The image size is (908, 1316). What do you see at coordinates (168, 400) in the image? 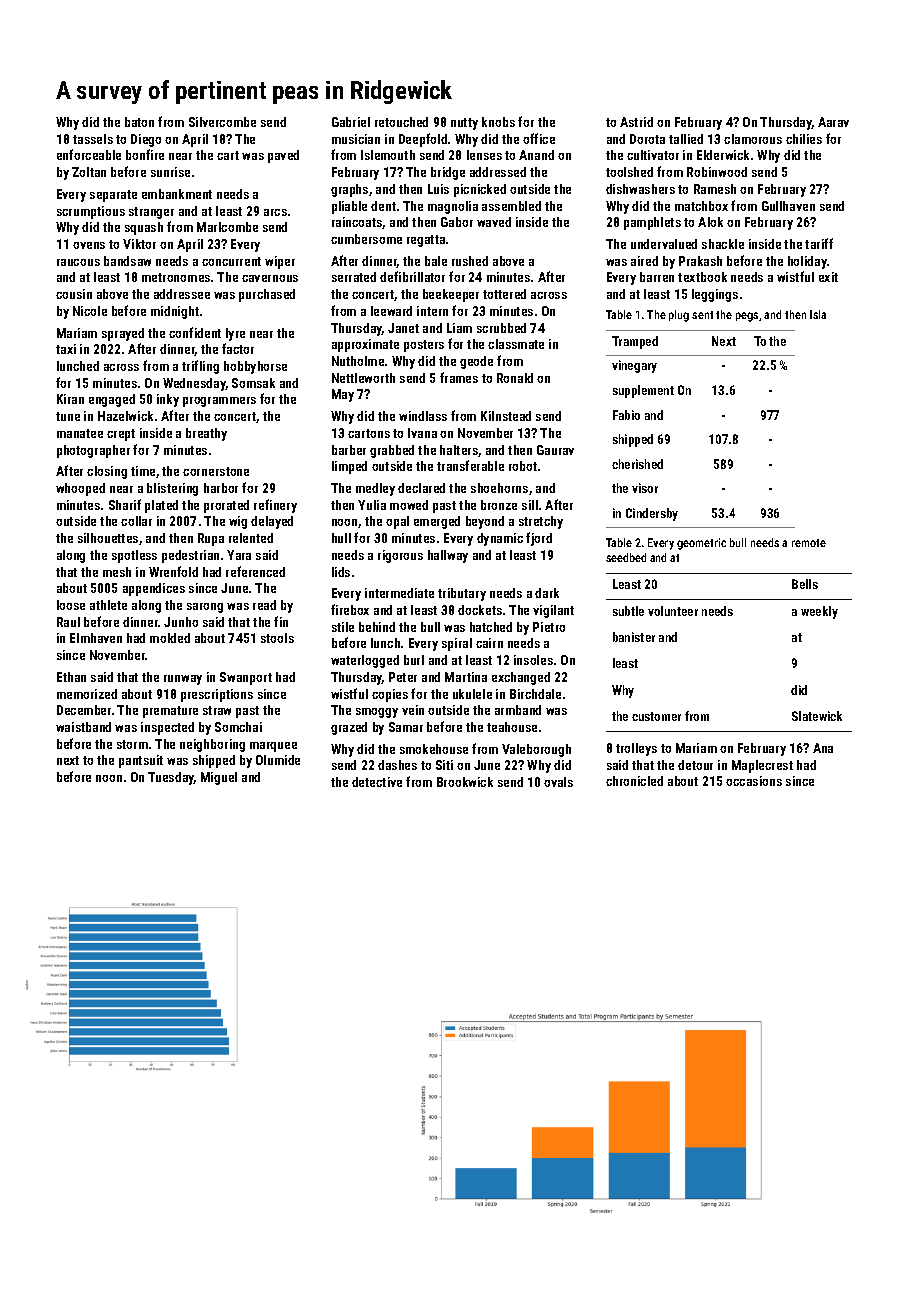
I see `inky` at bounding box center [168, 400].
